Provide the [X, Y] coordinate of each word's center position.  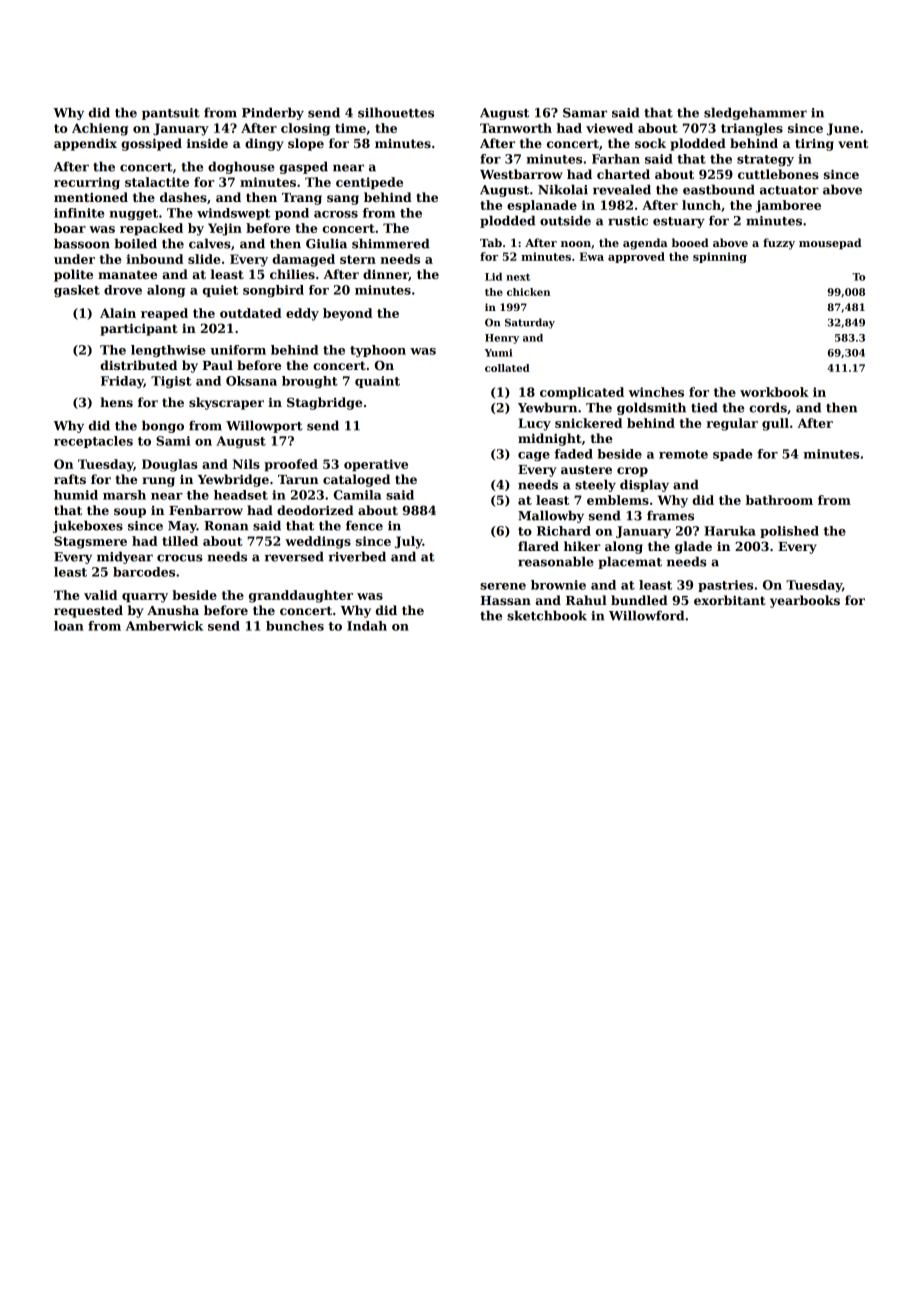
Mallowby [551, 516]
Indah [367, 626]
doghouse [241, 167]
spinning [720, 257]
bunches [295, 626]
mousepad [830, 243]
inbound [154, 259]
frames [670, 515]
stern [358, 259]
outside [565, 220]
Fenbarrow [206, 510]
